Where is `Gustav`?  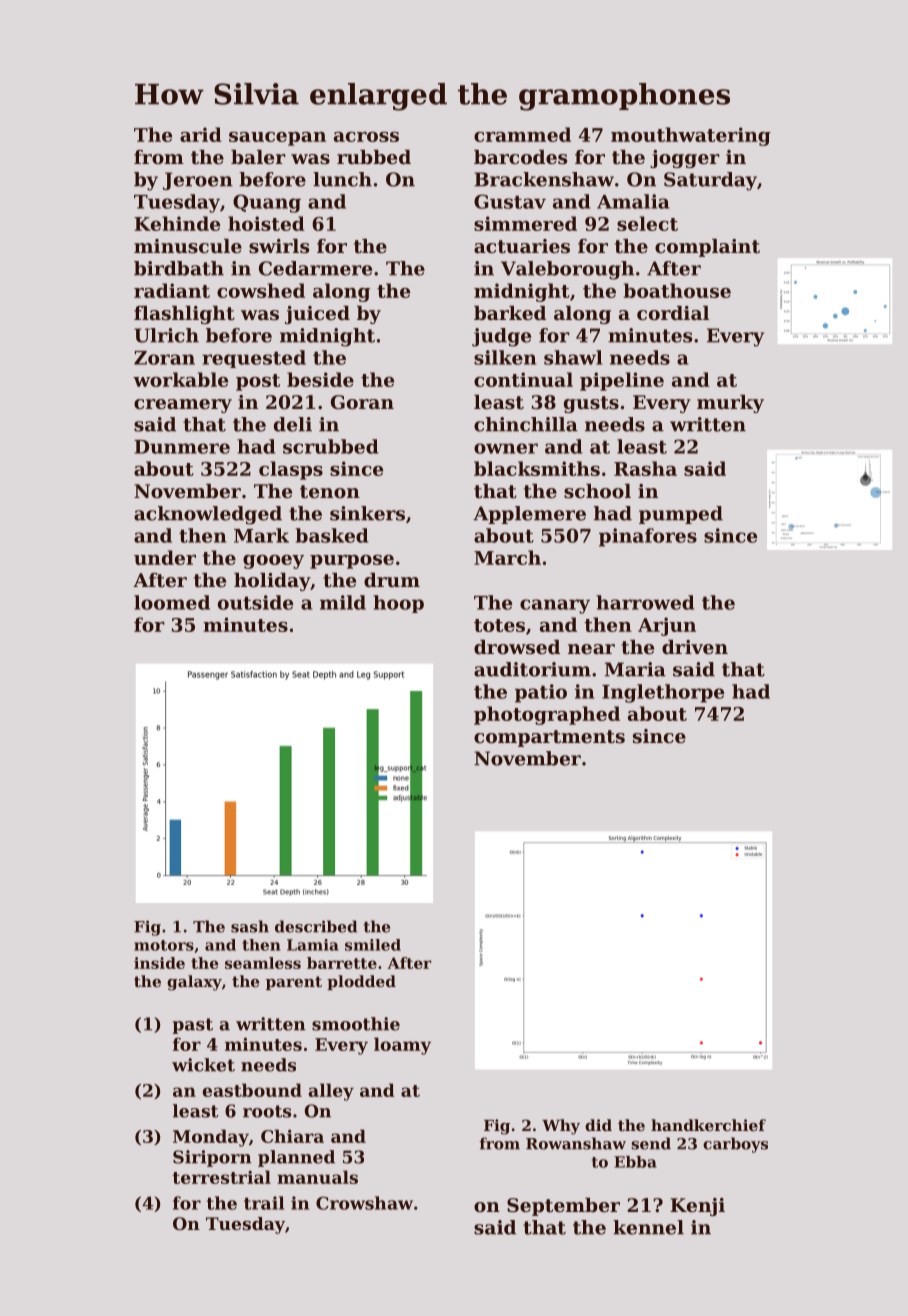 Gustav is located at coordinates (510, 201).
